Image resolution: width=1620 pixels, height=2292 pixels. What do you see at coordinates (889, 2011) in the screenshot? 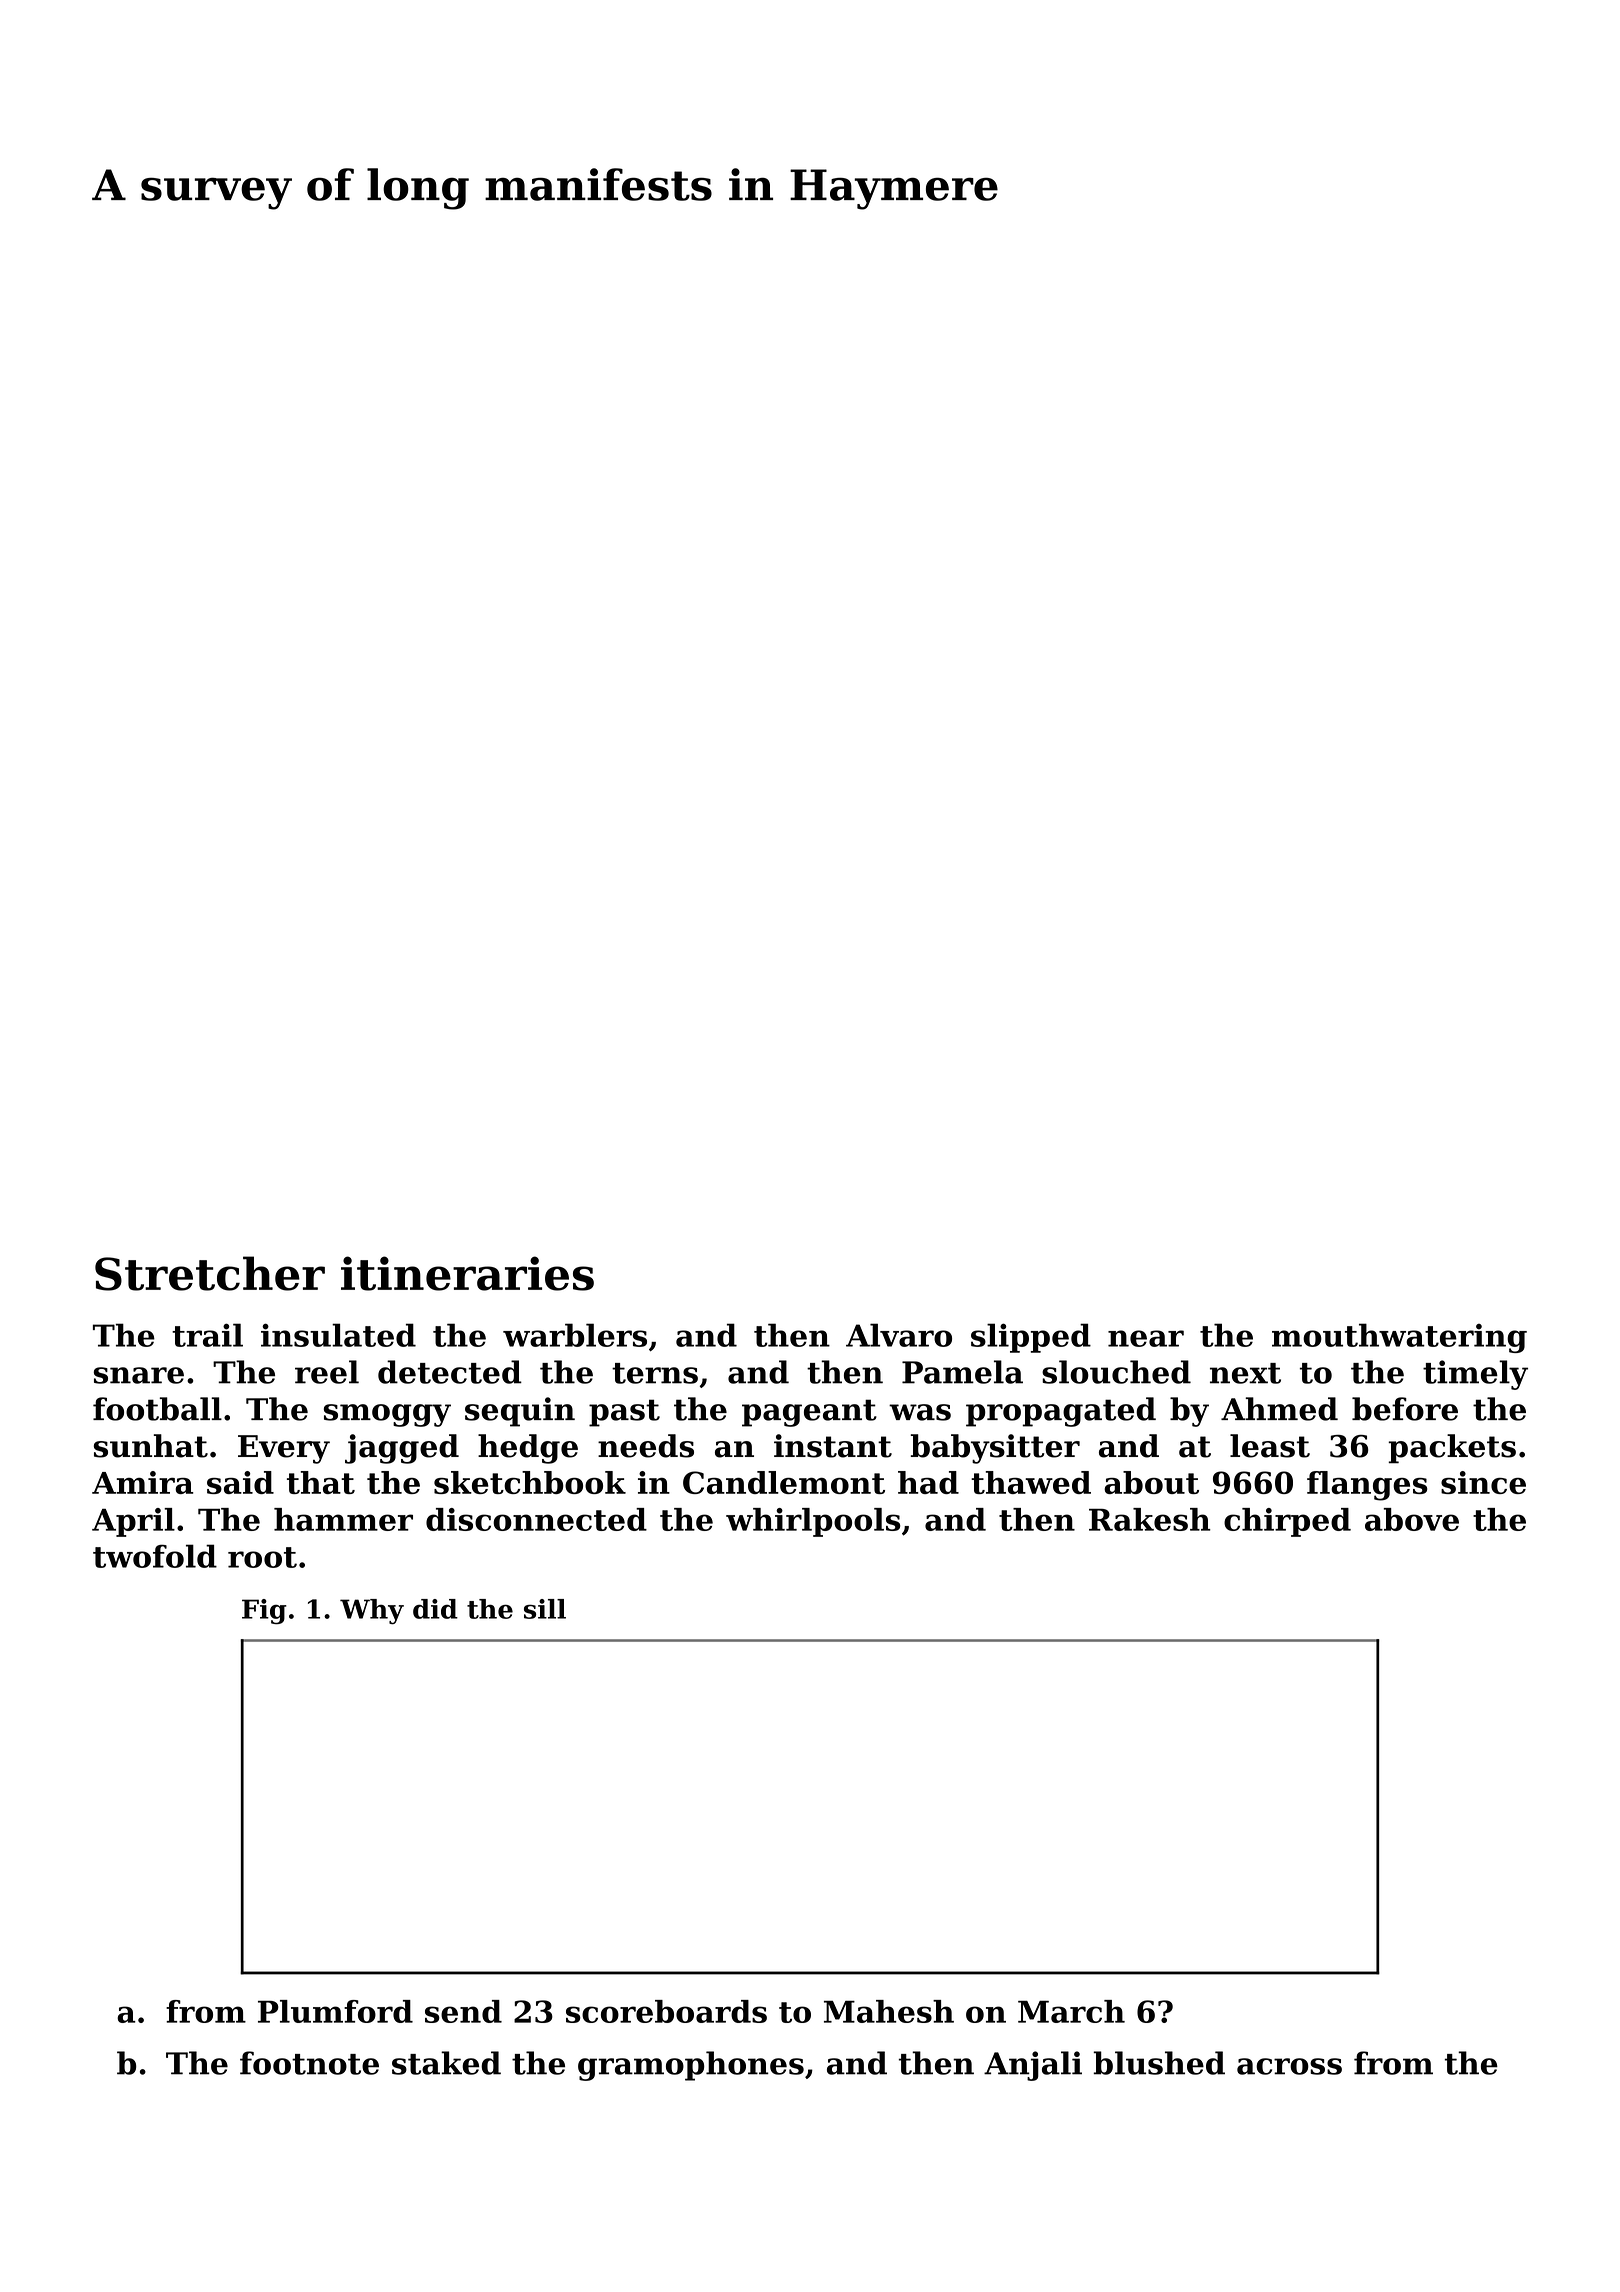
I see `Mahesh` at bounding box center [889, 2011].
